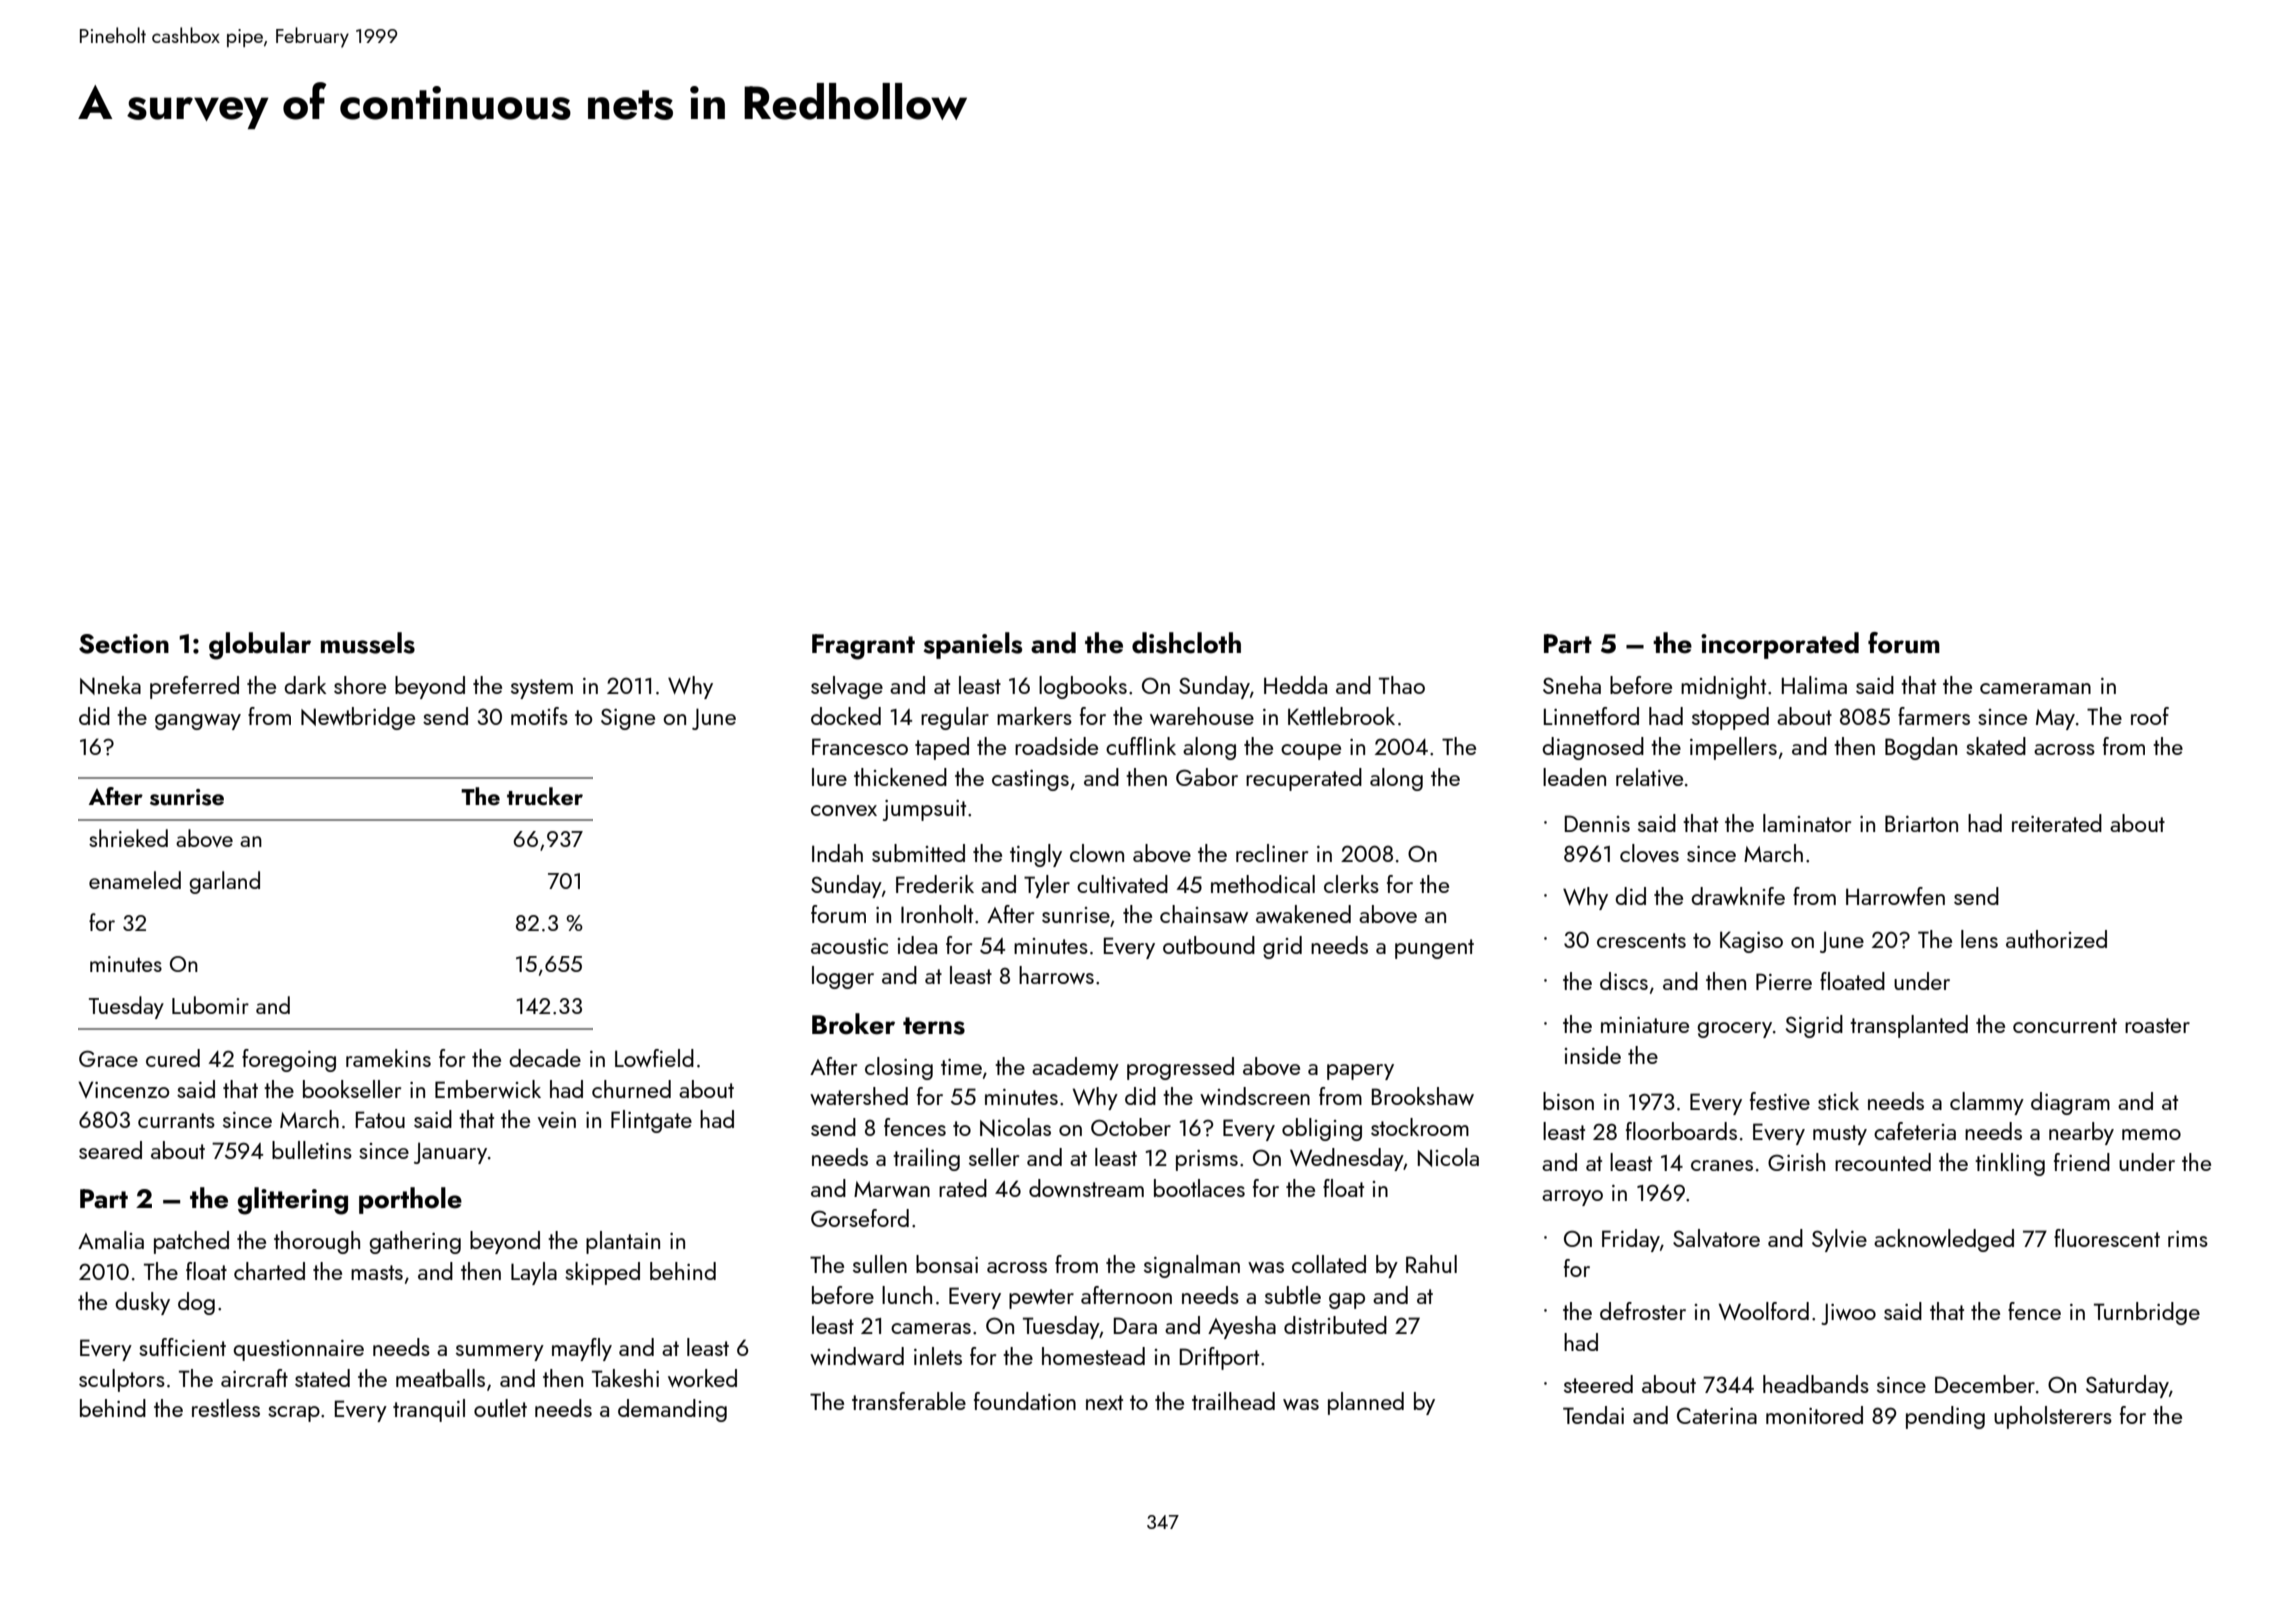 The image size is (2292, 1620). What do you see at coordinates (1186, 643) in the image?
I see `dishcloth` at bounding box center [1186, 643].
